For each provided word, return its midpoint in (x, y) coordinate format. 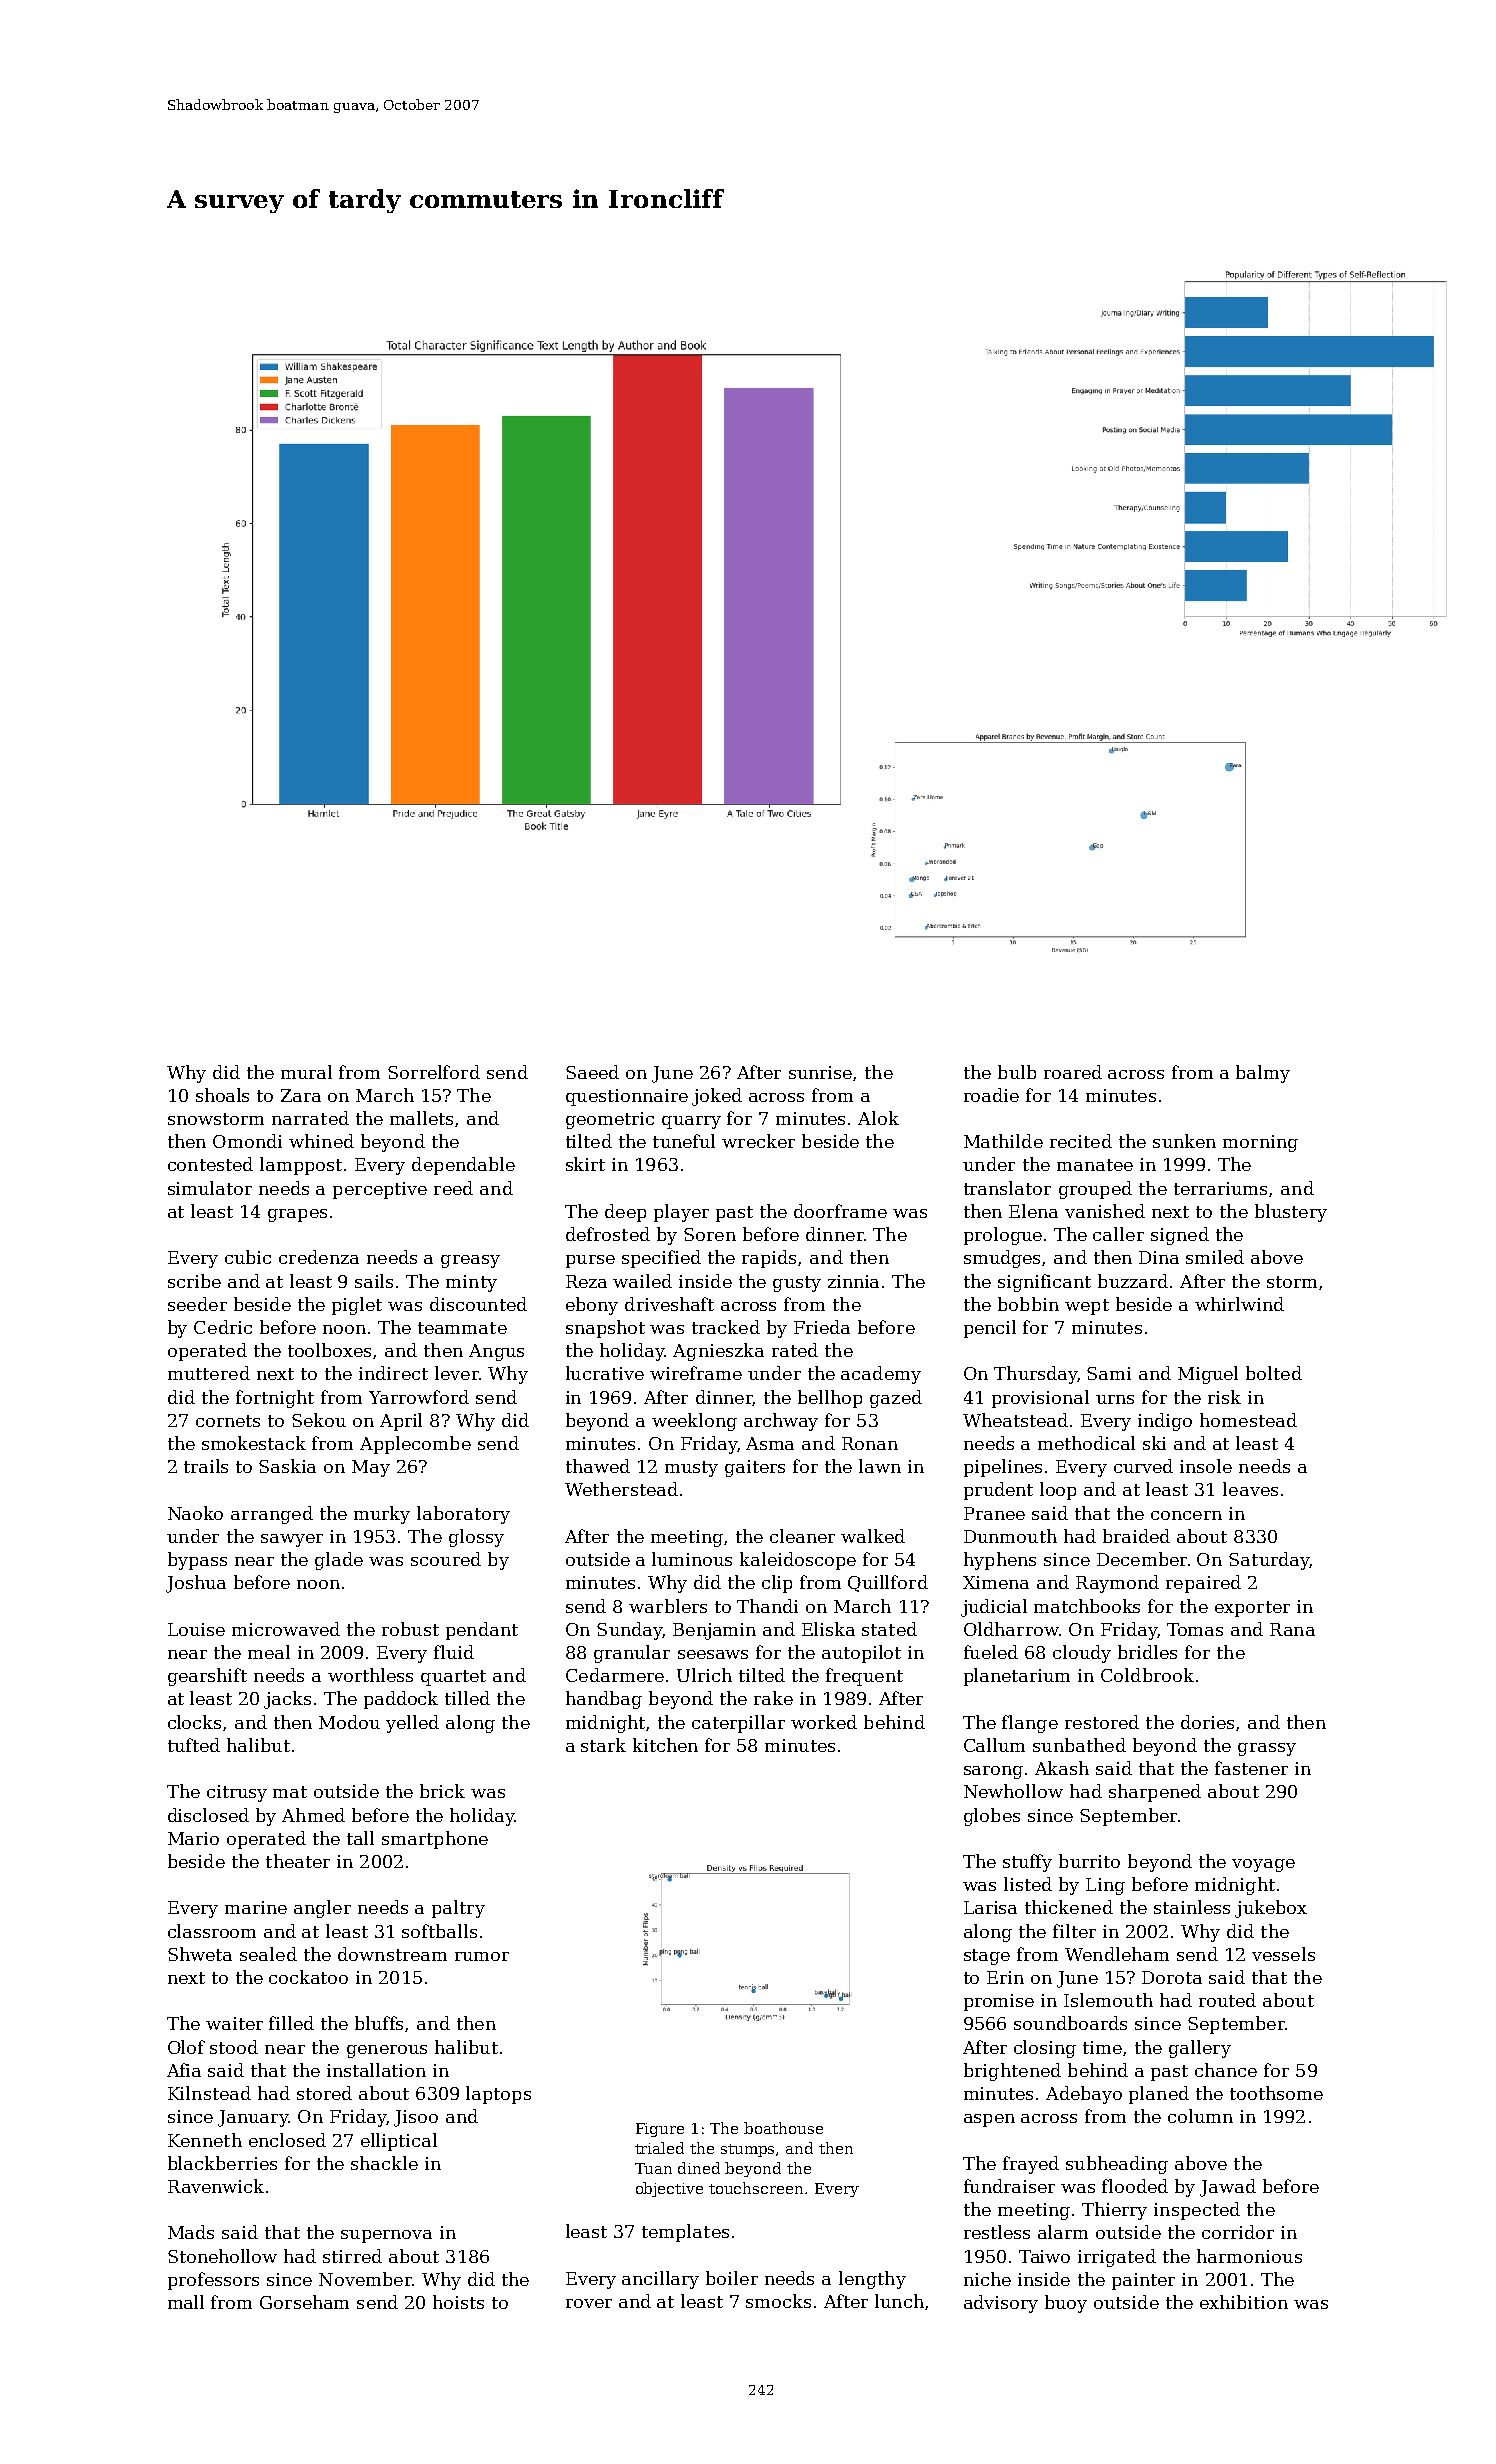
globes (992, 1817)
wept (1087, 1307)
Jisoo (416, 2118)
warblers (668, 1606)
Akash (1062, 1768)
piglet (357, 1306)
